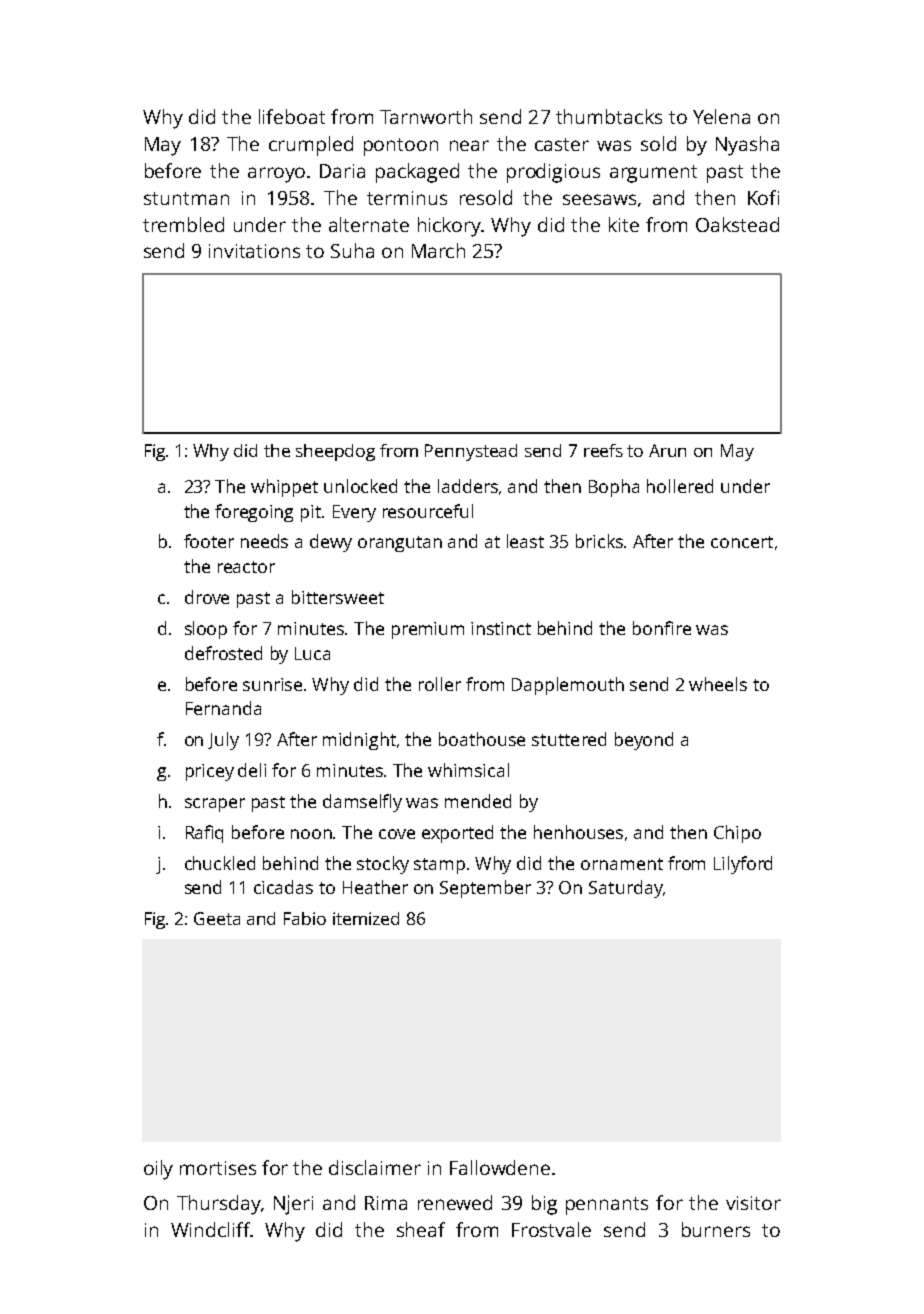 The width and height of the document is (924, 1314). I want to click on Rafiq, so click(204, 834).
